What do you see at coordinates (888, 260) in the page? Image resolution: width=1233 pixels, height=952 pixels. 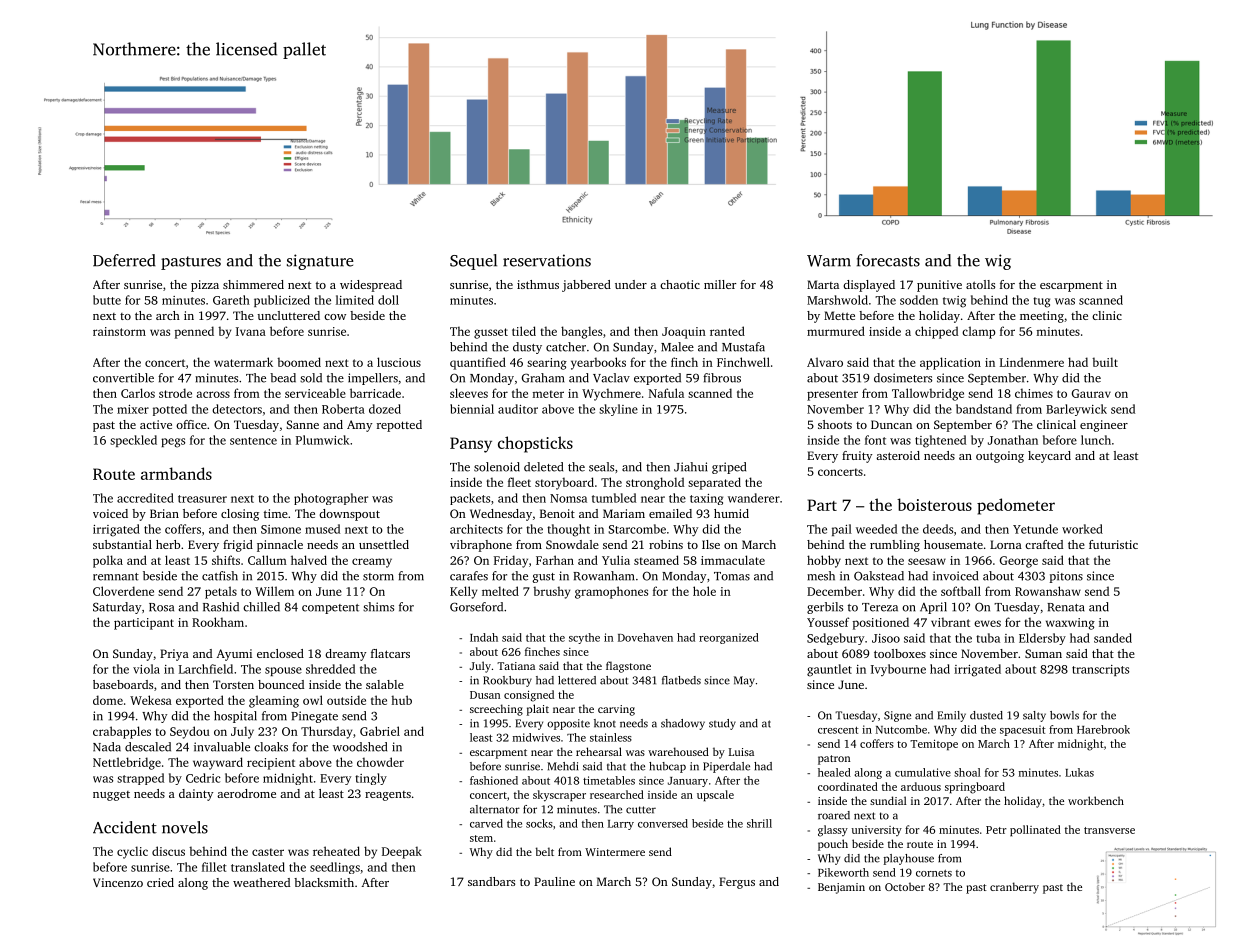 I see `forecasts` at bounding box center [888, 260].
